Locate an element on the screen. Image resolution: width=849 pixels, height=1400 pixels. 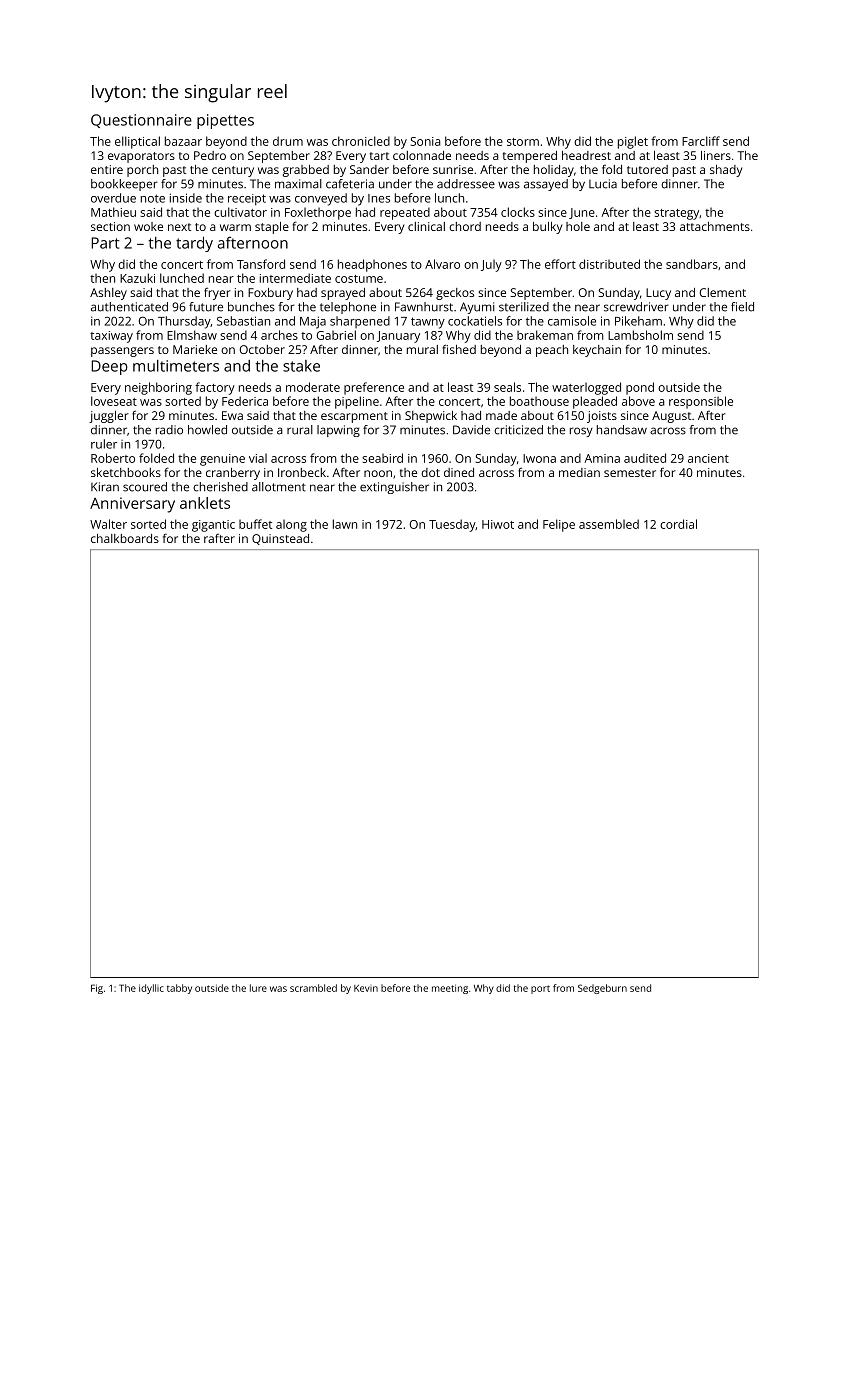
chalkboards is located at coordinates (125, 538).
